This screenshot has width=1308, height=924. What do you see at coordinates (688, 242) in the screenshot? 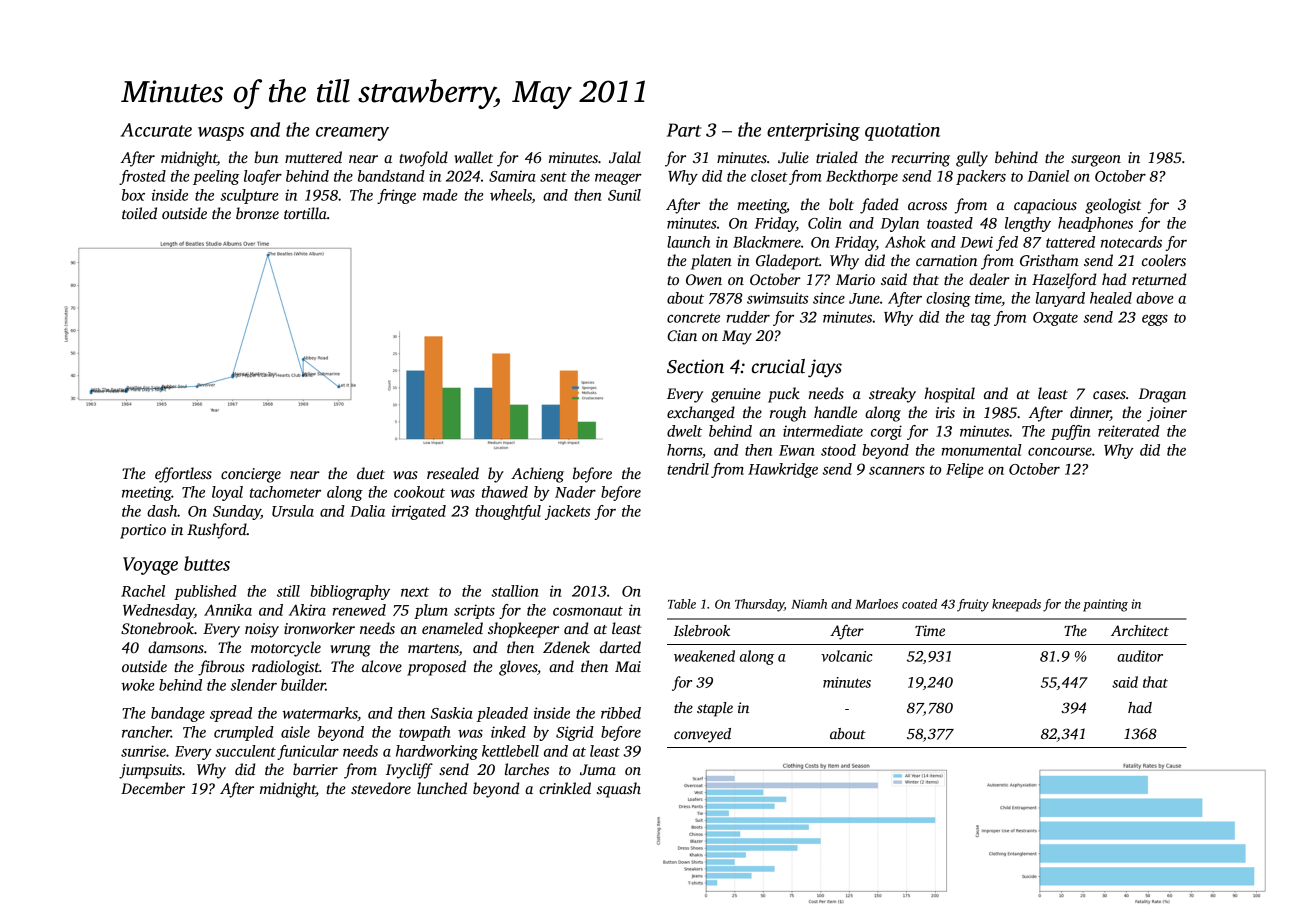
I see `launch` at bounding box center [688, 242].
